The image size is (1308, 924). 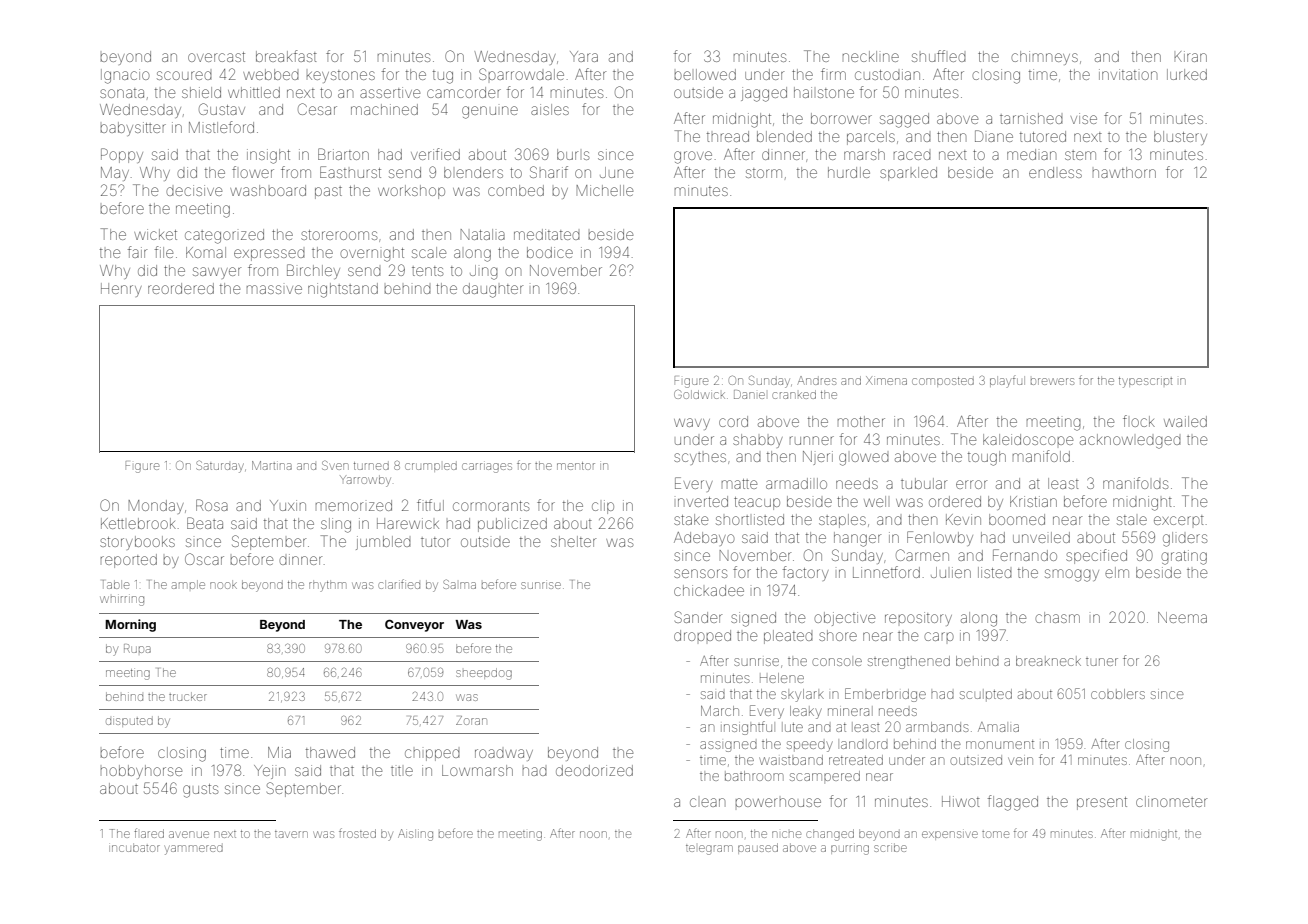 I want to click on sawyer, so click(x=217, y=273).
